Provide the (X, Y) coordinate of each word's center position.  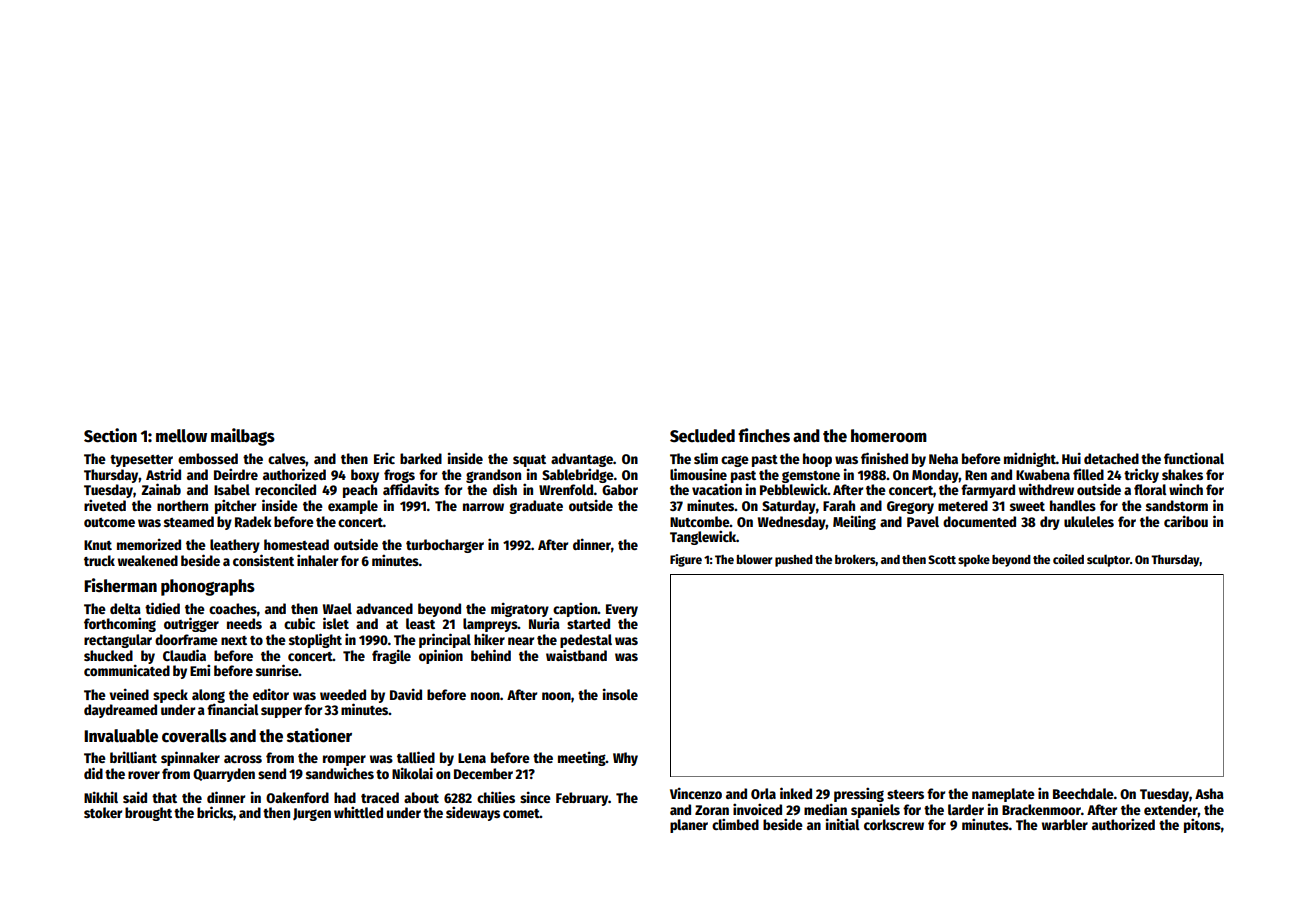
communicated (127, 670)
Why (625, 759)
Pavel (923, 521)
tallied (416, 757)
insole (620, 694)
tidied (162, 608)
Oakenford (297, 797)
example (353, 507)
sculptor (1108, 560)
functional (1194, 458)
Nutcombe (700, 521)
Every (622, 610)
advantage (582, 460)
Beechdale (1083, 793)
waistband (576, 655)
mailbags (243, 437)
